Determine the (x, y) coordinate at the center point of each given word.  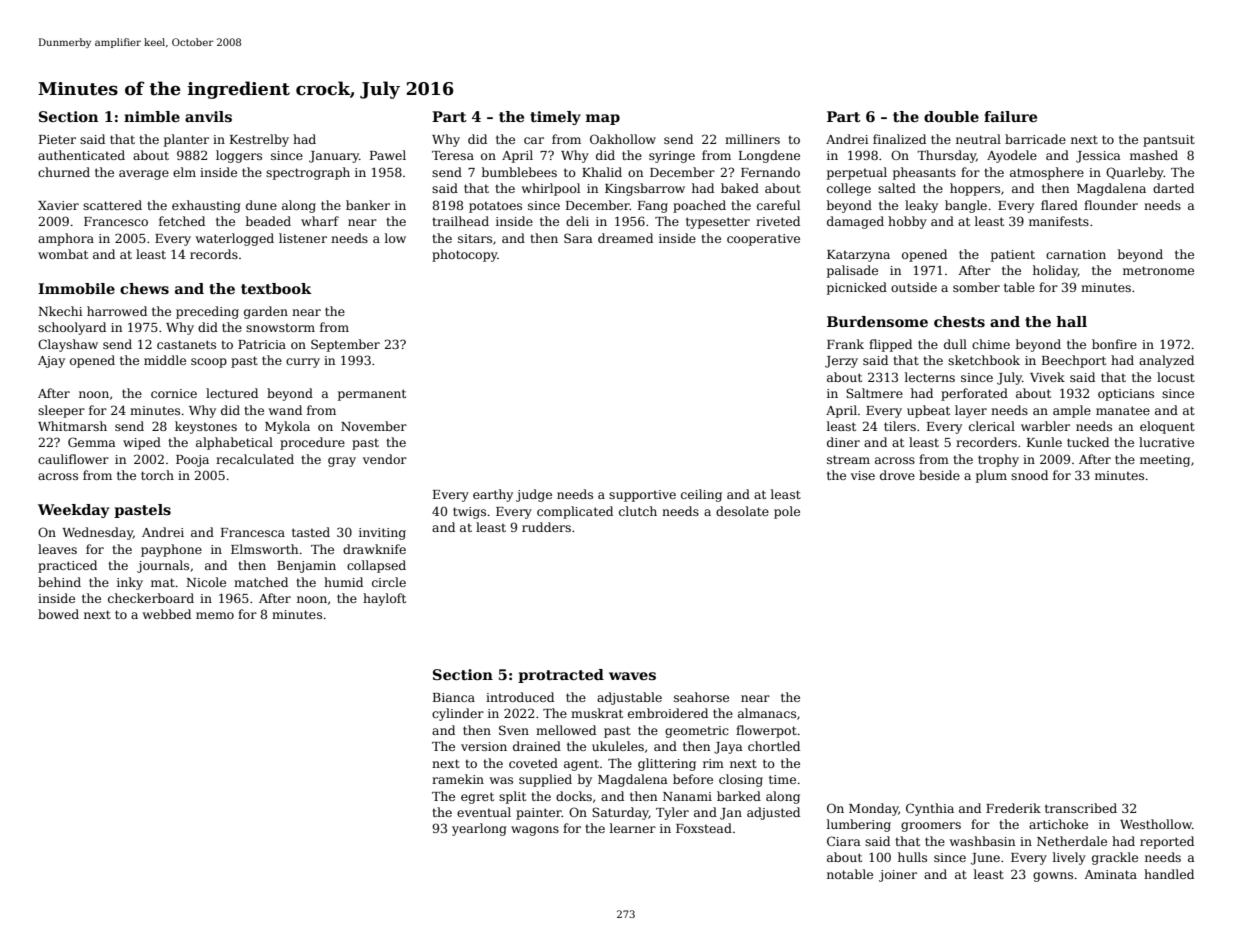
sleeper (61, 411)
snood (1029, 475)
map (603, 119)
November (374, 426)
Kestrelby (259, 140)
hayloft (384, 599)
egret (477, 798)
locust (1176, 377)
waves (632, 676)
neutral (978, 139)
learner (633, 828)
